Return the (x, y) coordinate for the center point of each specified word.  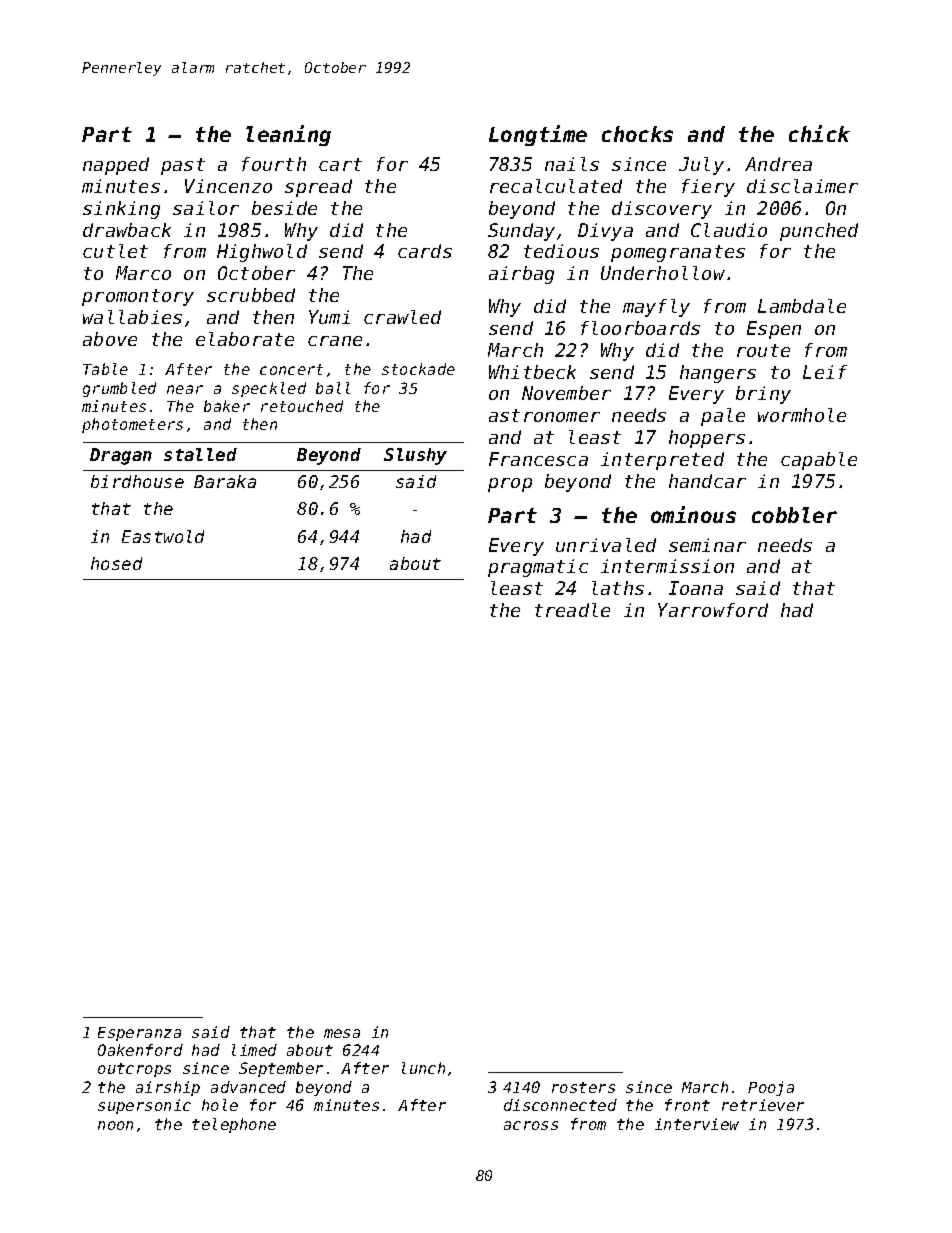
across (531, 1125)
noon (115, 1125)
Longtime (538, 135)
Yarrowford (713, 610)
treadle (572, 610)
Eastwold (163, 536)
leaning (288, 135)
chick (819, 133)
